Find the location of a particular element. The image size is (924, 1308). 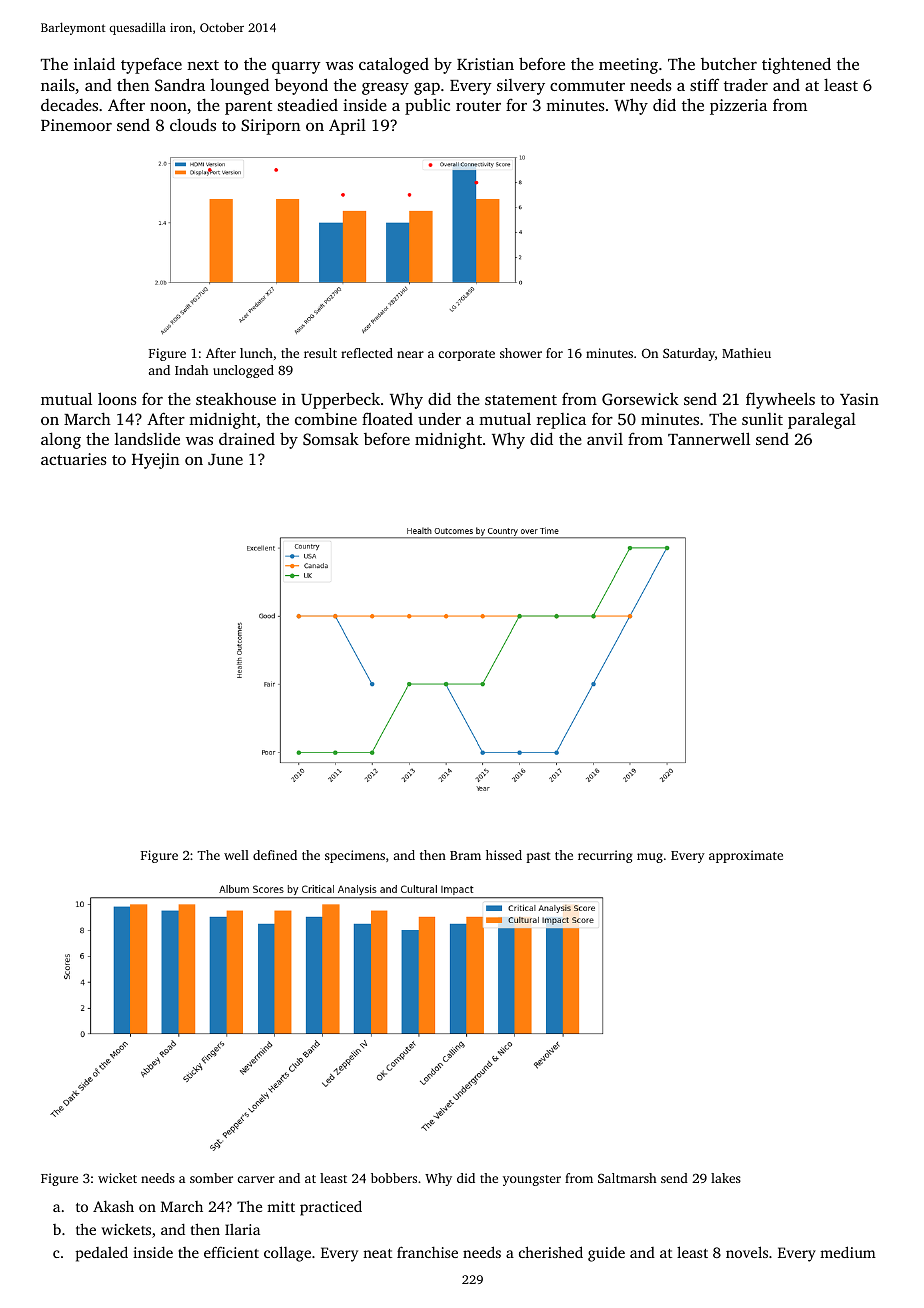

somber is located at coordinates (211, 1178).
